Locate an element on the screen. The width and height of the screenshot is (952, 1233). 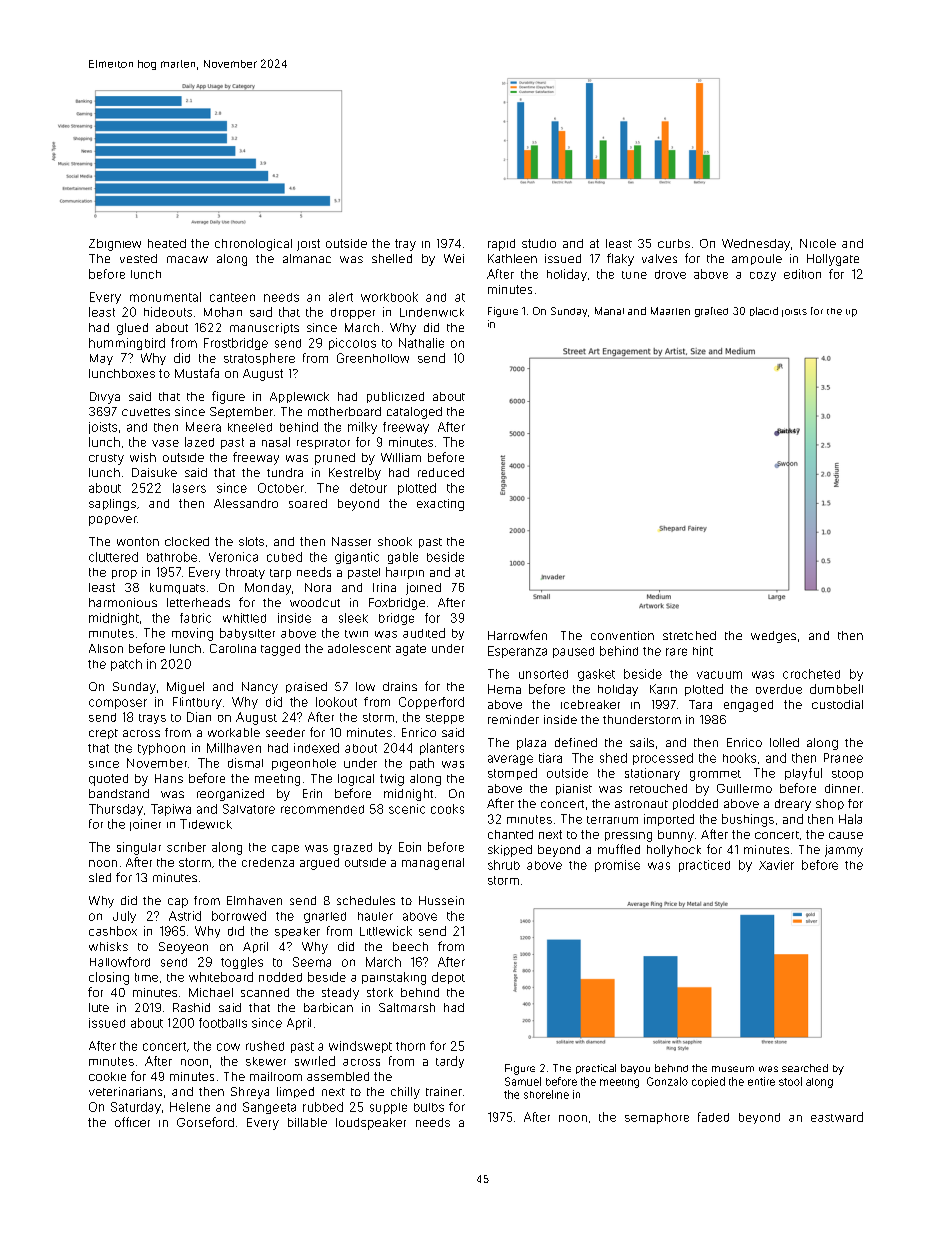
cluttered is located at coordinates (113, 557).
